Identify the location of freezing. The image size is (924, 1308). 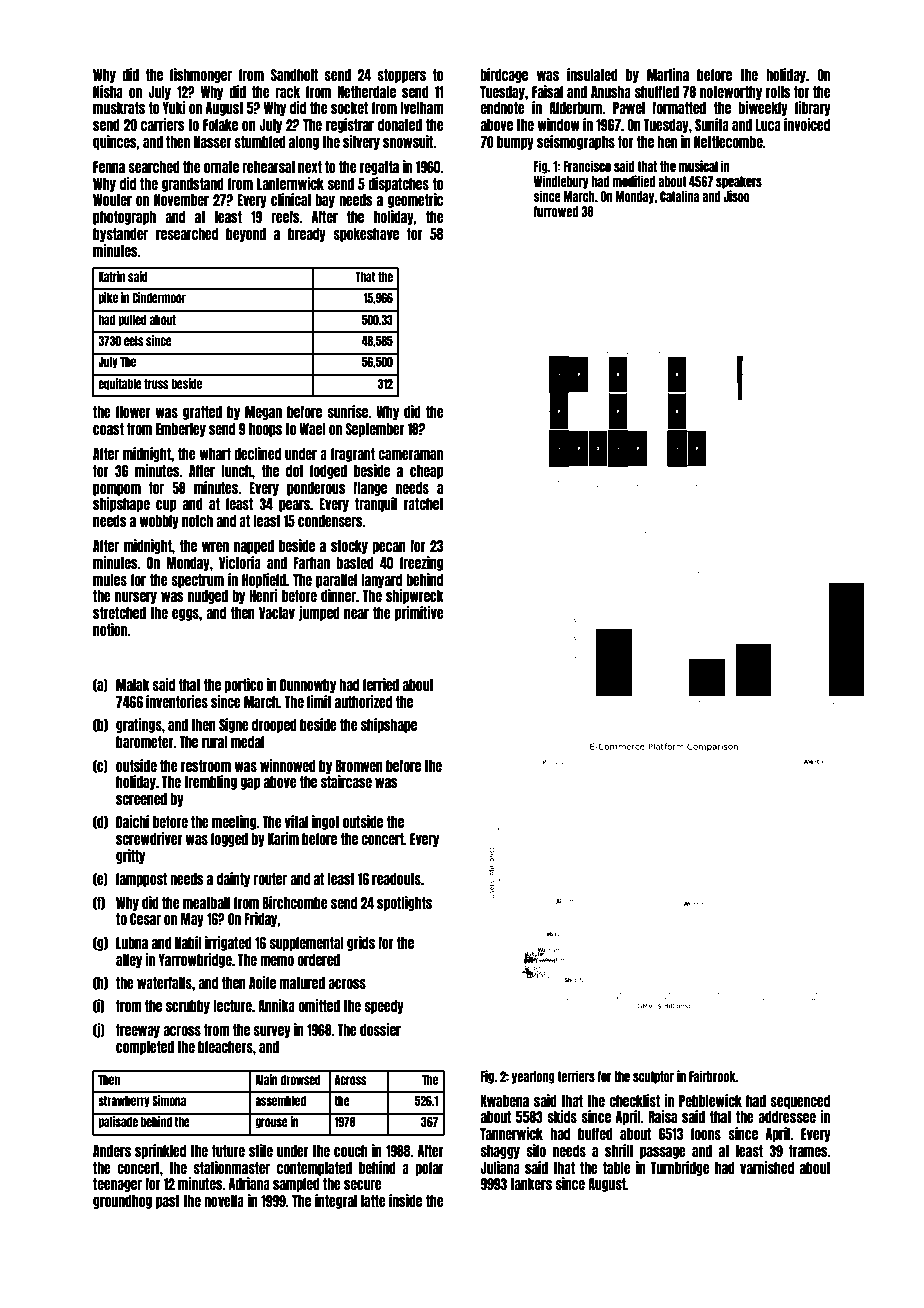
(421, 563).
